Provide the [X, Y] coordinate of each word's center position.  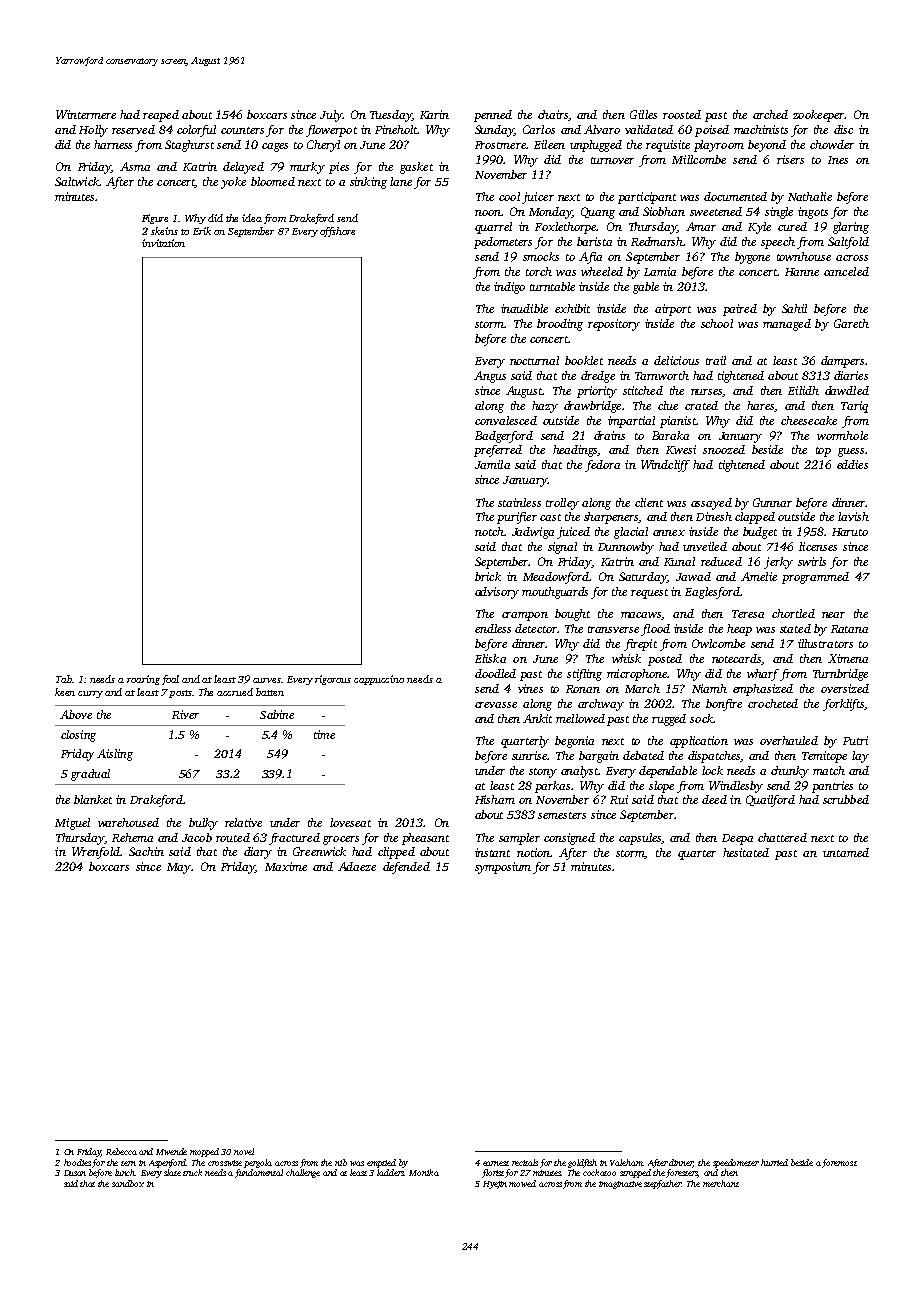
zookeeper [819, 116]
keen [65, 692]
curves [267, 680]
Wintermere [86, 114]
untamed [846, 852]
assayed [711, 504]
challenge [303, 1173]
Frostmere [500, 145]
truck [192, 1172]
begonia [574, 742]
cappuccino [379, 680]
